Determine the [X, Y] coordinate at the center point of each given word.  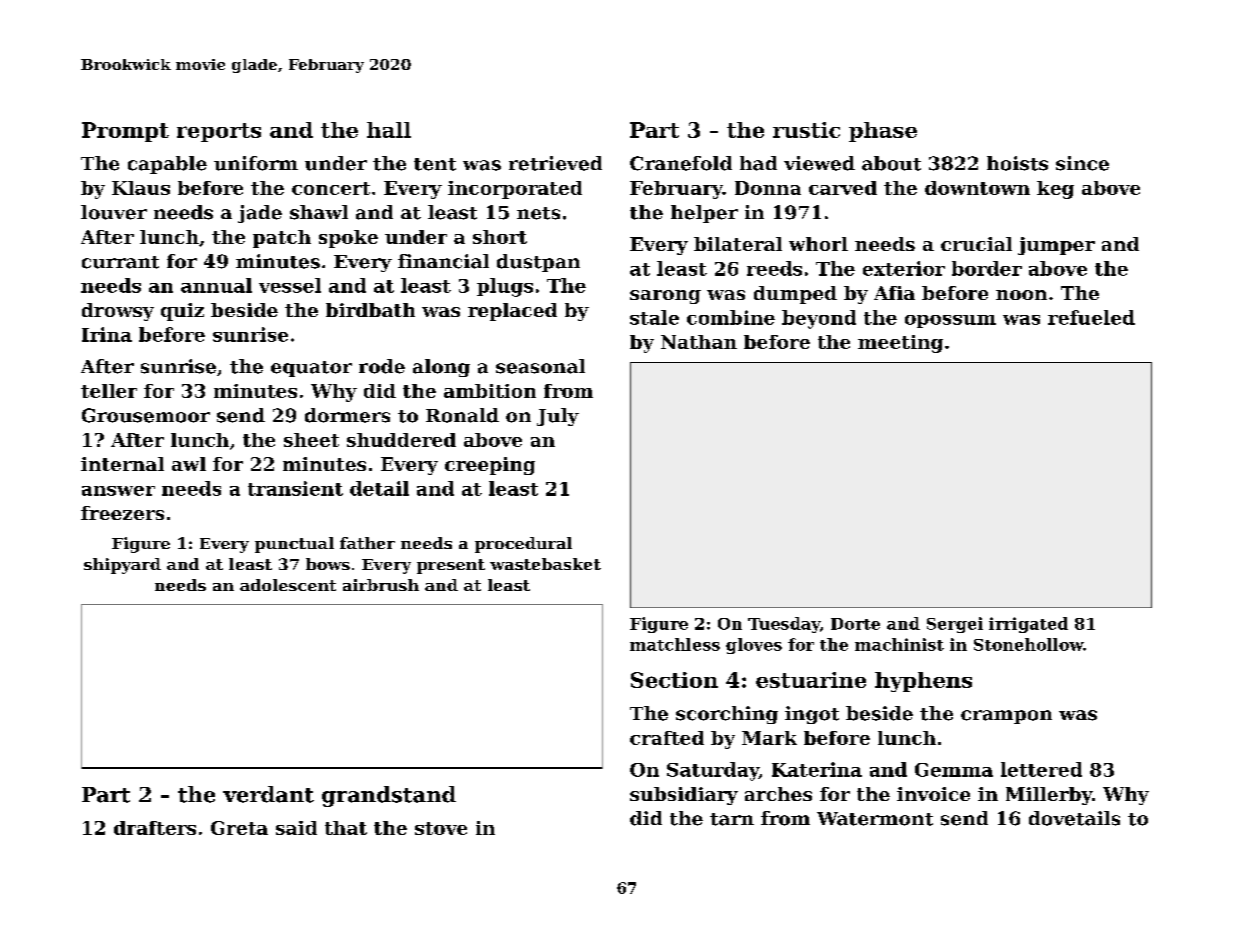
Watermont [875, 819]
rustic [806, 130]
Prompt [125, 132]
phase [883, 132]
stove [441, 828]
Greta [239, 828]
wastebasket [545, 564]
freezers [122, 513]
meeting [900, 344]
